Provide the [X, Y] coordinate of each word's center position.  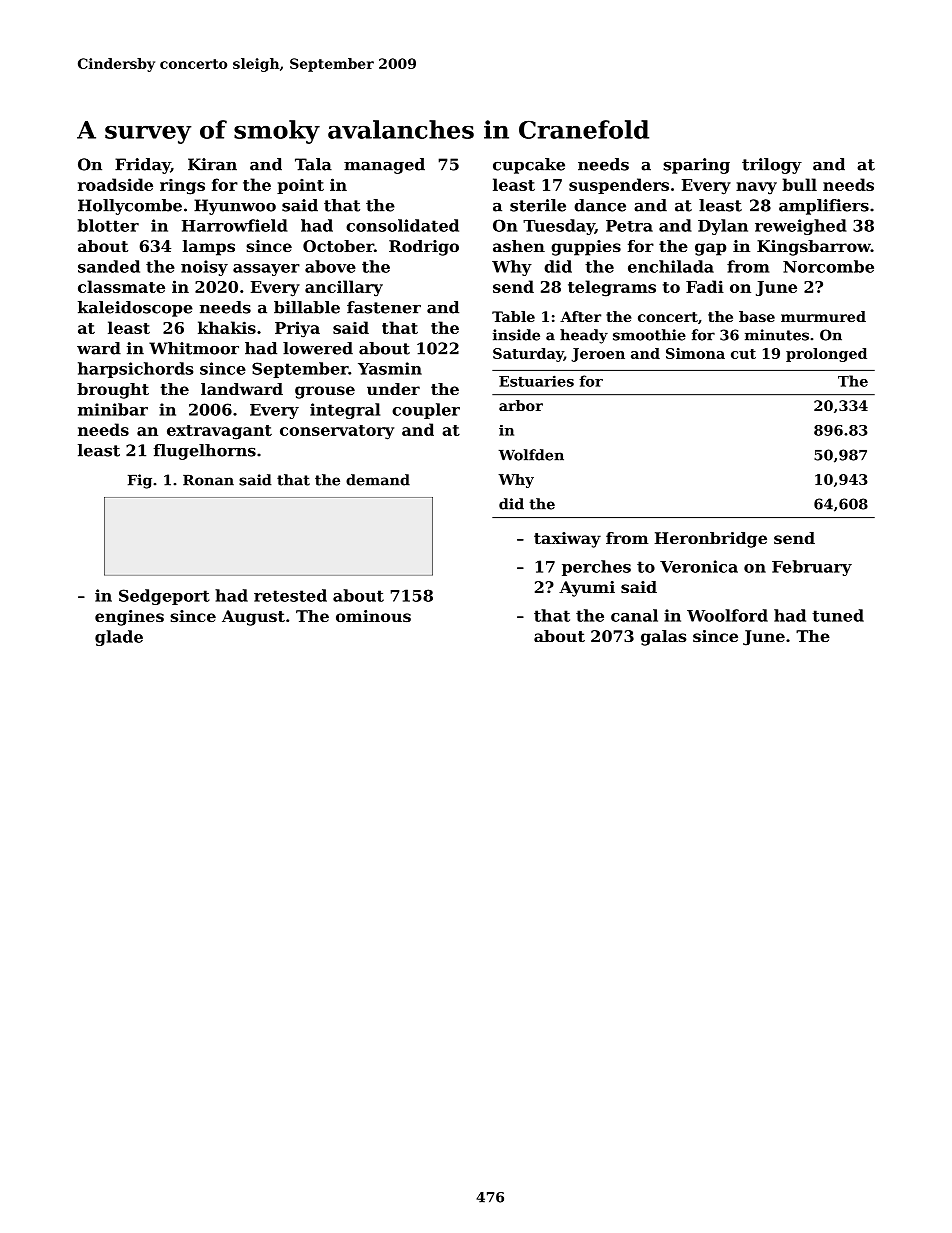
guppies [586, 248]
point [300, 186]
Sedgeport [164, 597]
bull [799, 184]
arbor [521, 405]
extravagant [219, 432]
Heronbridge [711, 540]
